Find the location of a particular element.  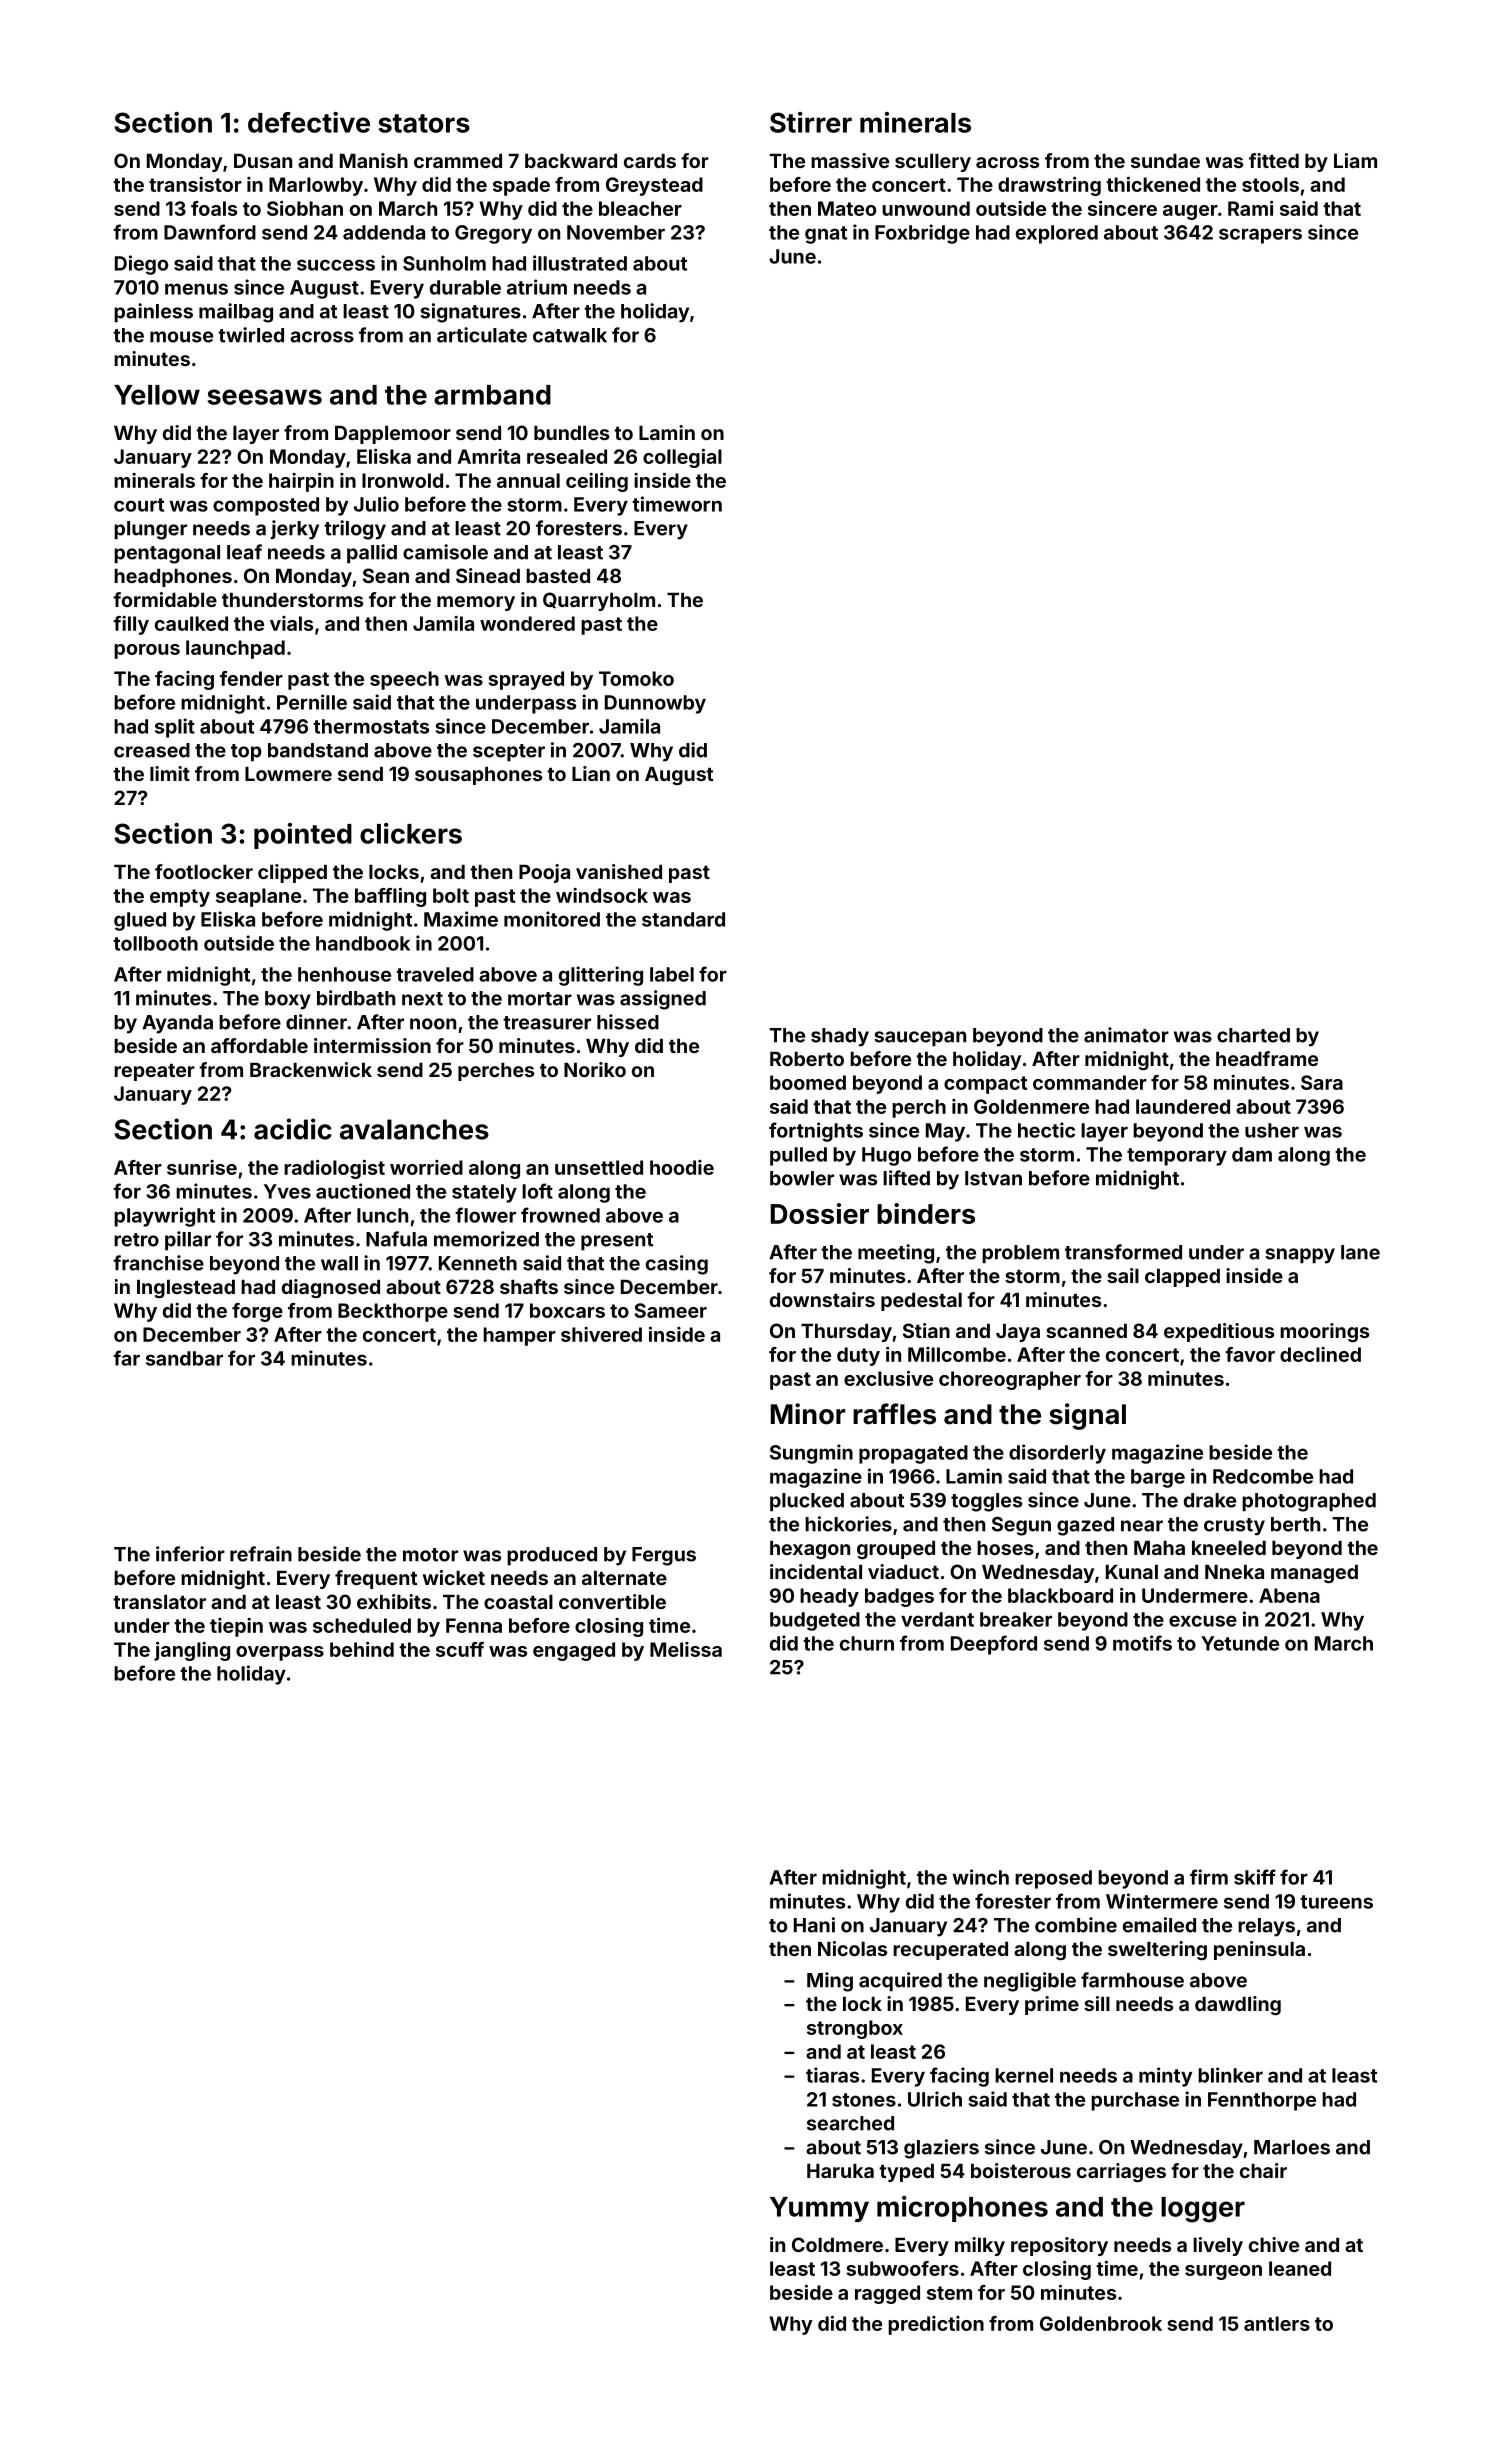

bleacher is located at coordinates (640, 208).
